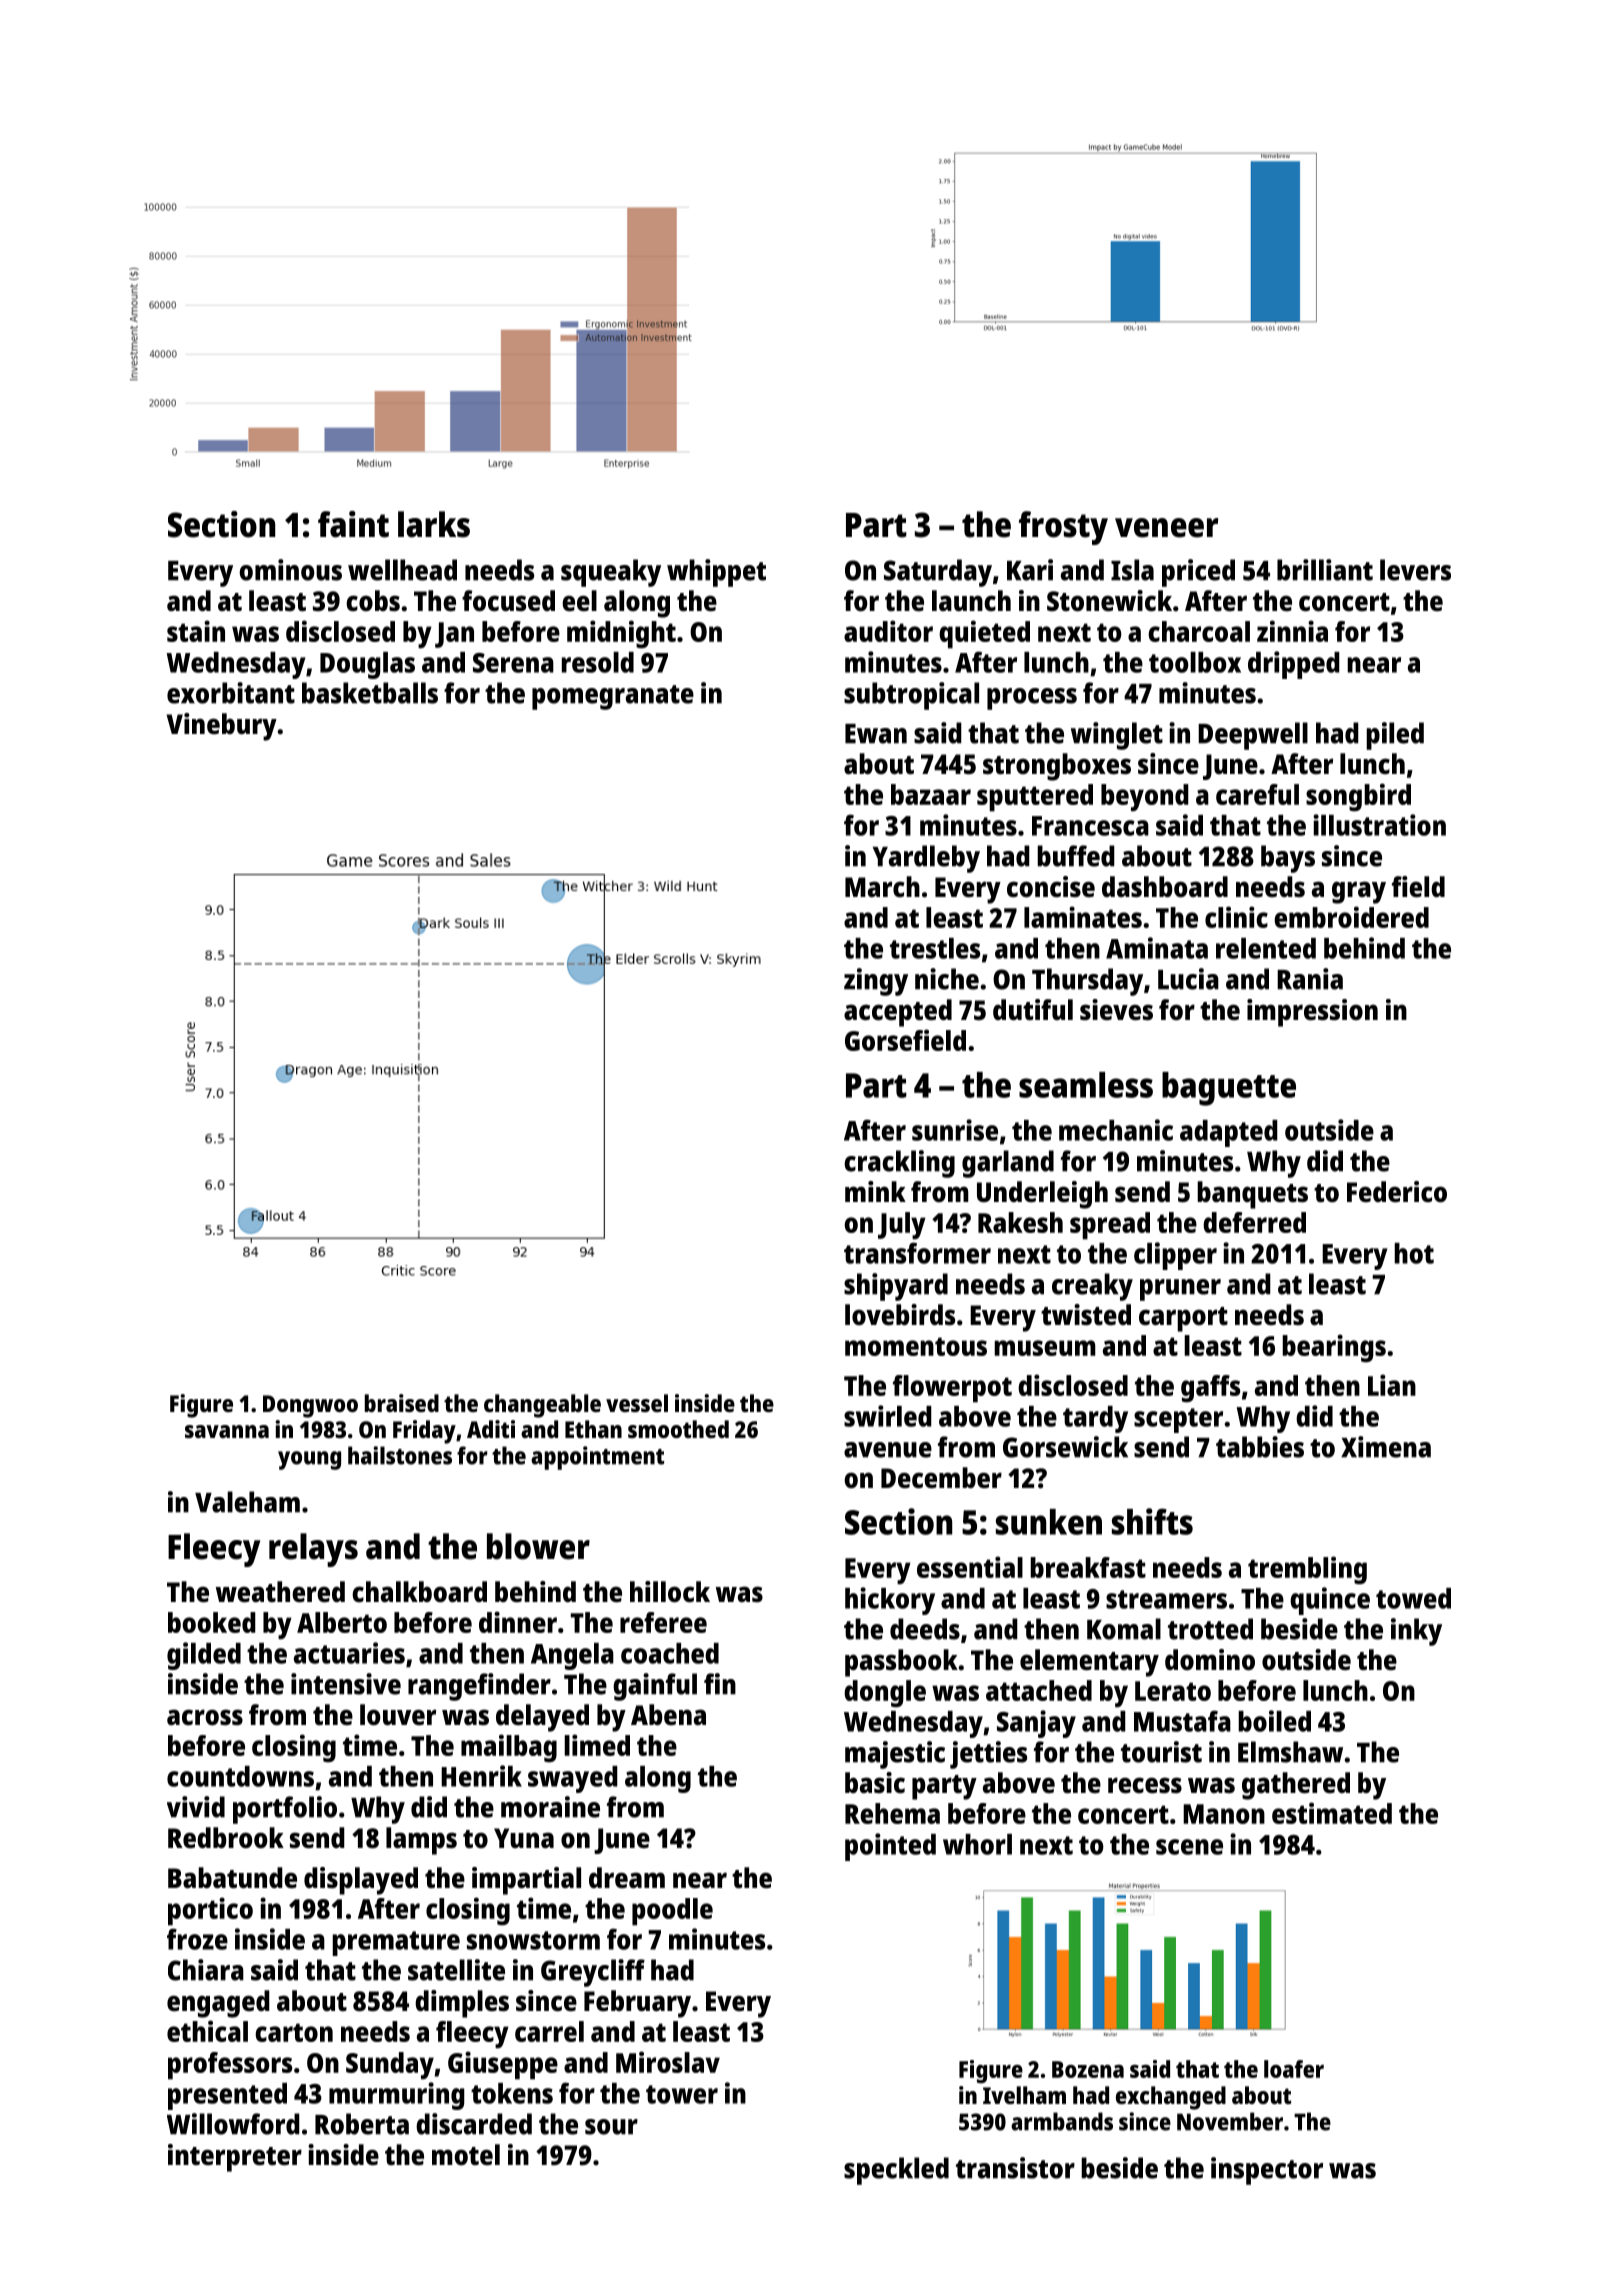  Describe the element at coordinates (196, 631) in the screenshot. I see `stain` at that location.
